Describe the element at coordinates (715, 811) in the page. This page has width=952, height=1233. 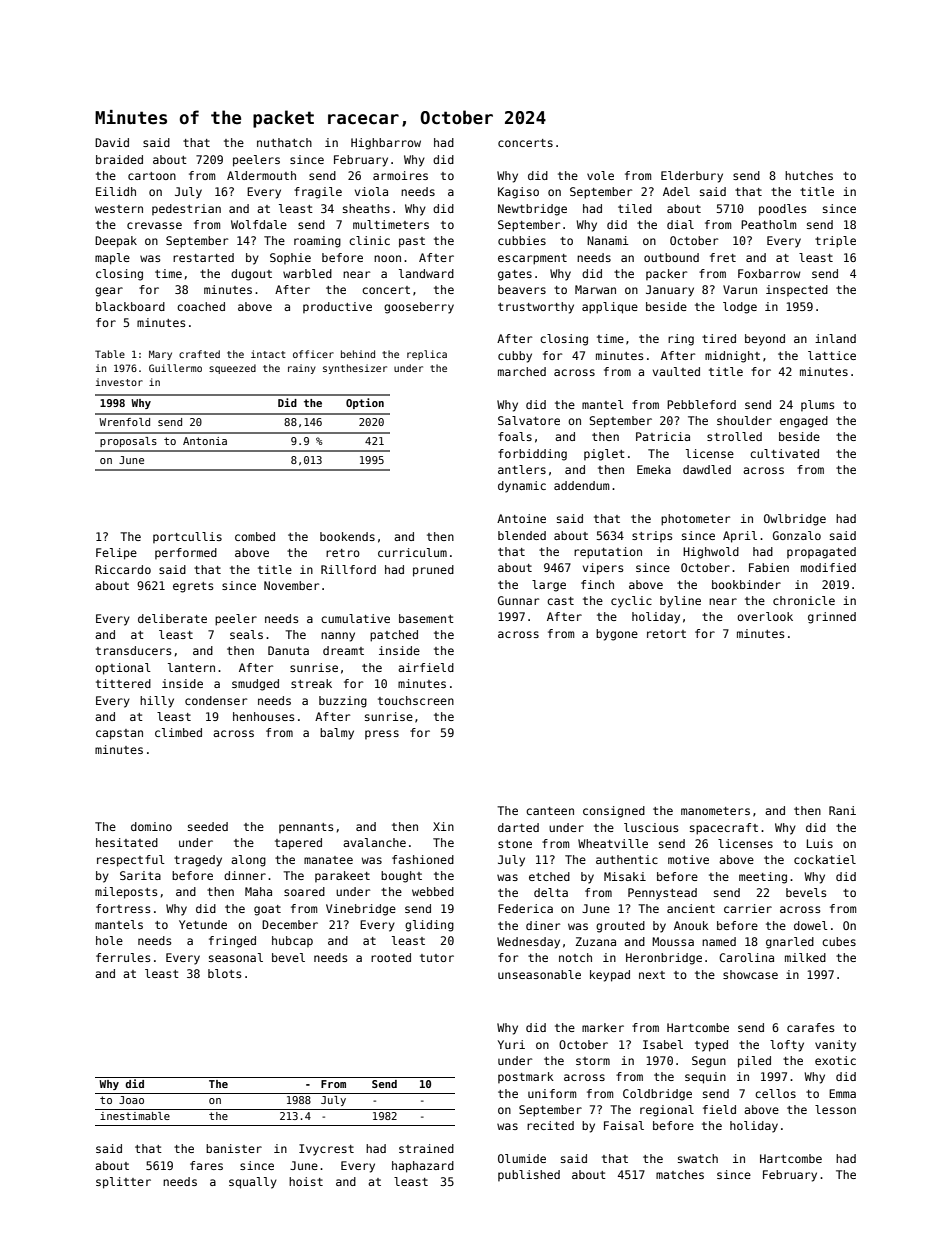
I see `manometers` at that location.
